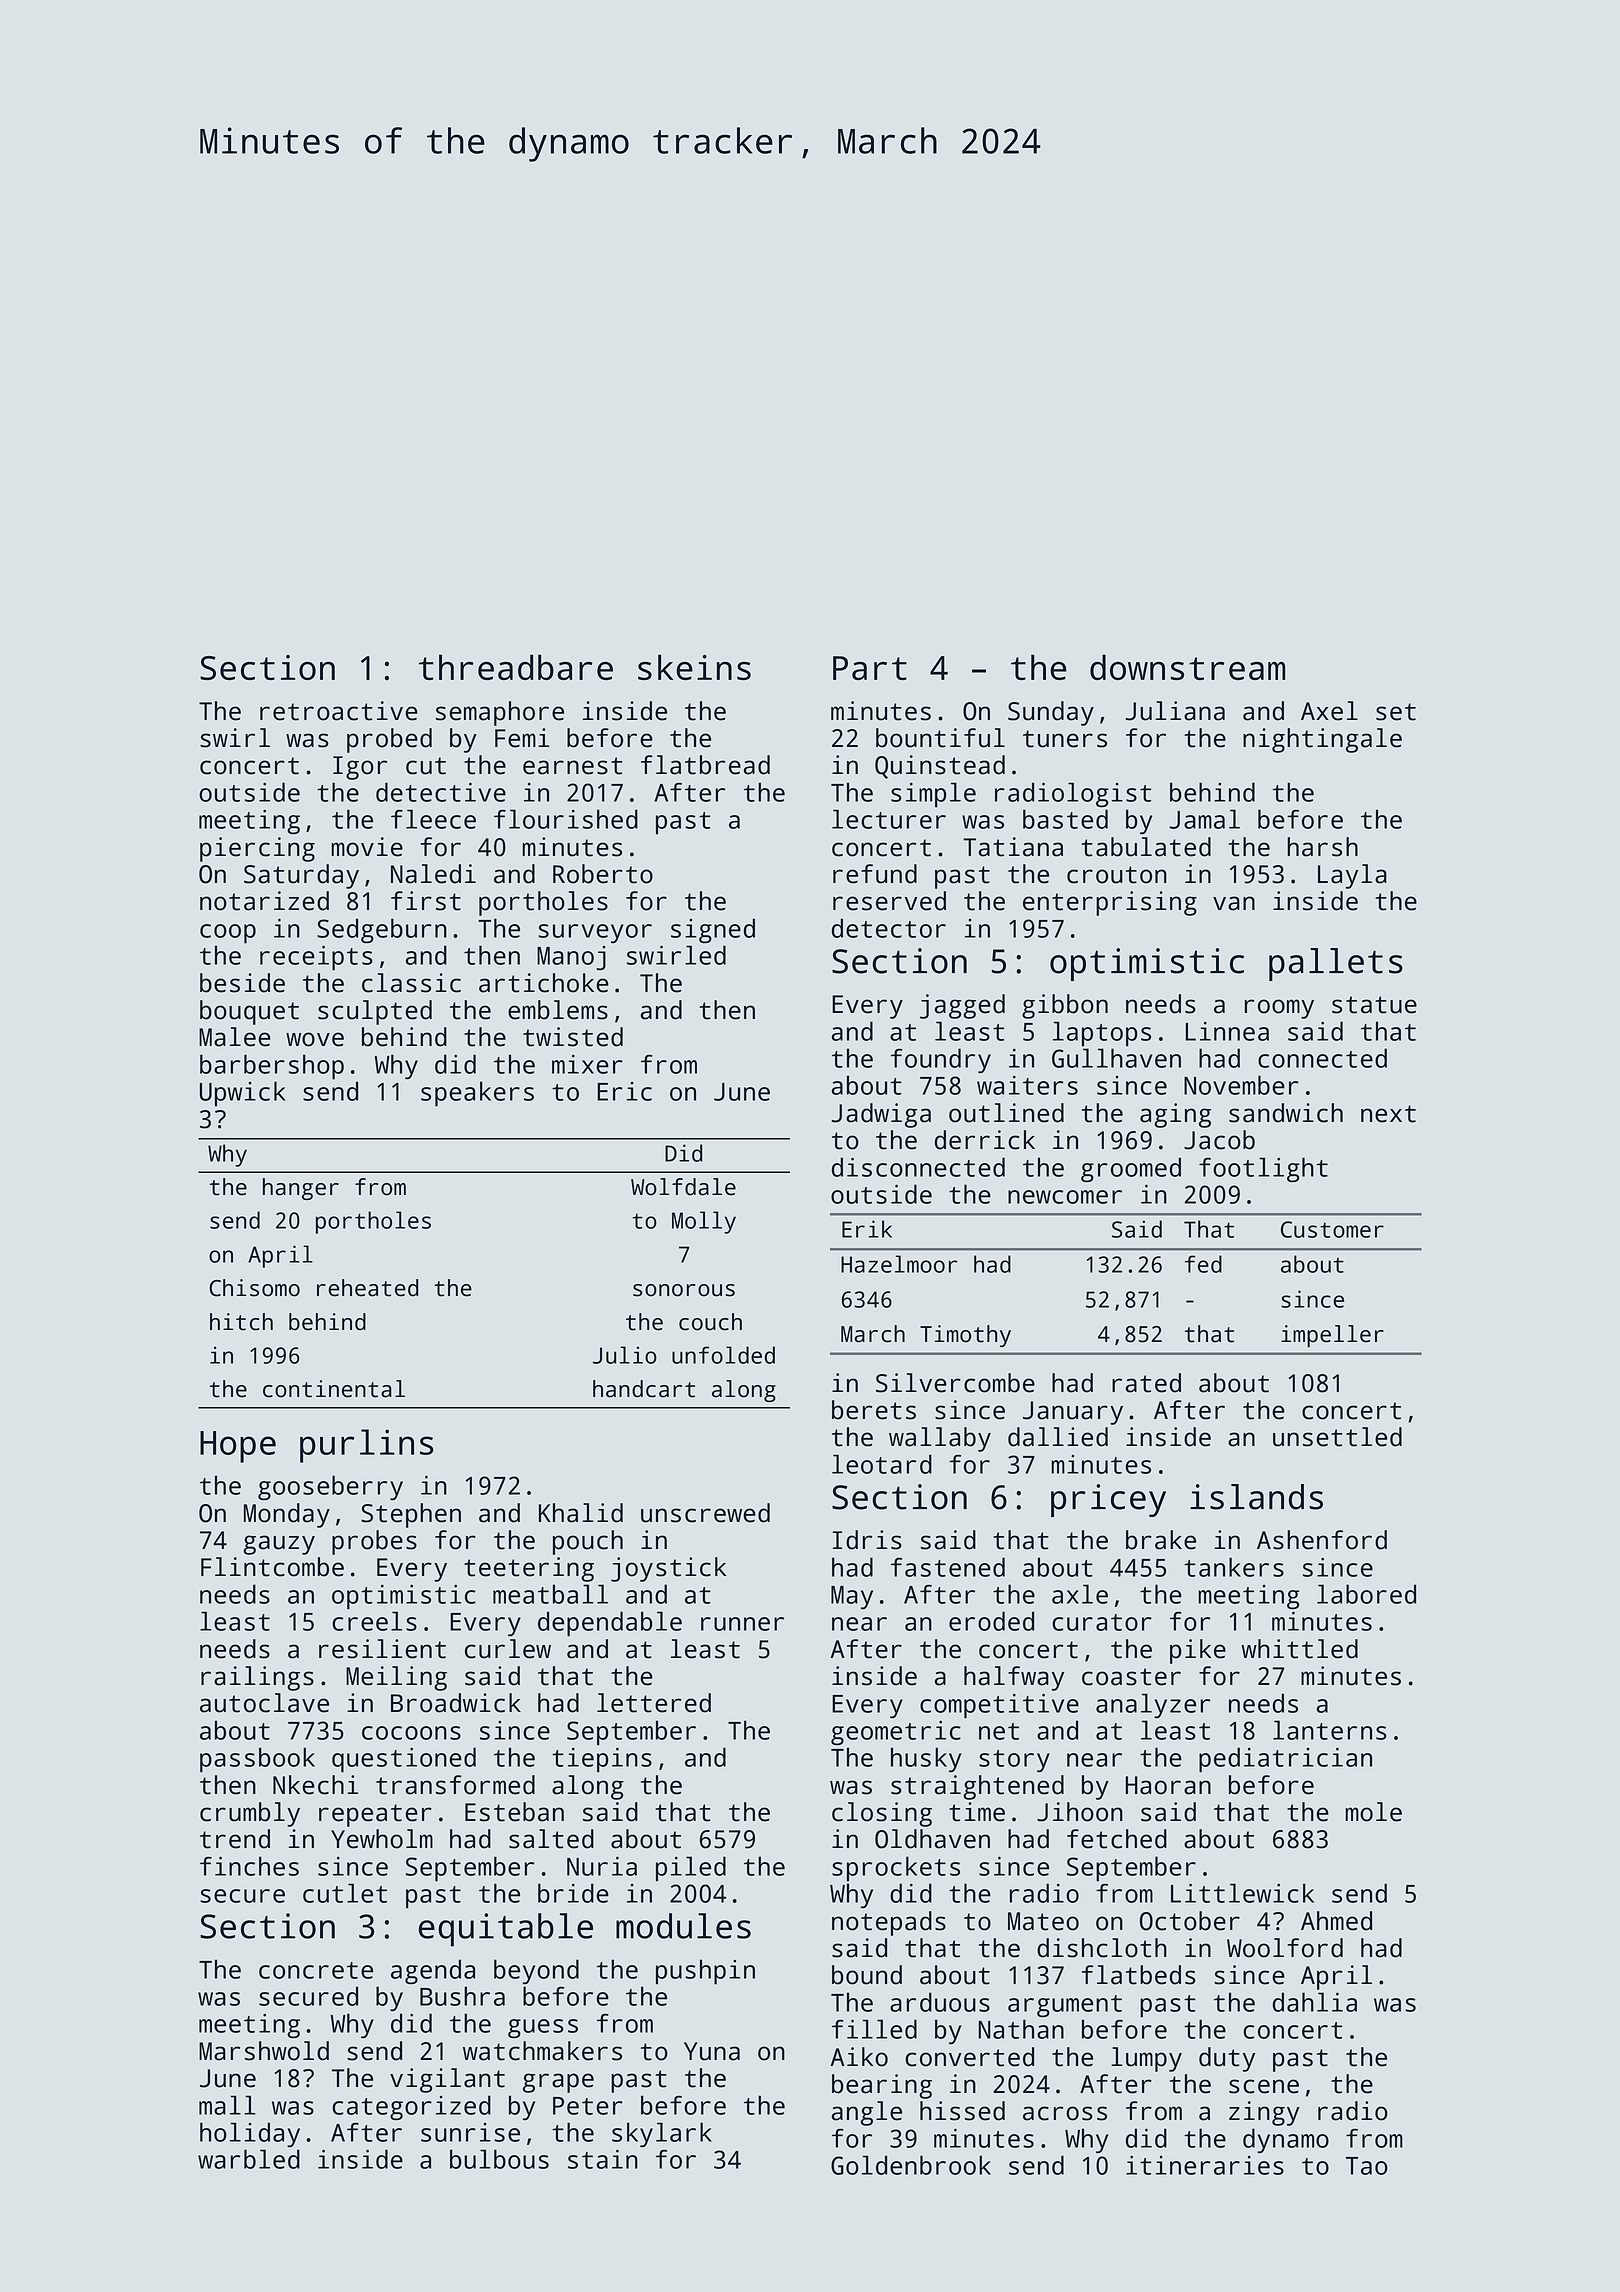  I want to click on Hazelmoor, so click(899, 1264).
